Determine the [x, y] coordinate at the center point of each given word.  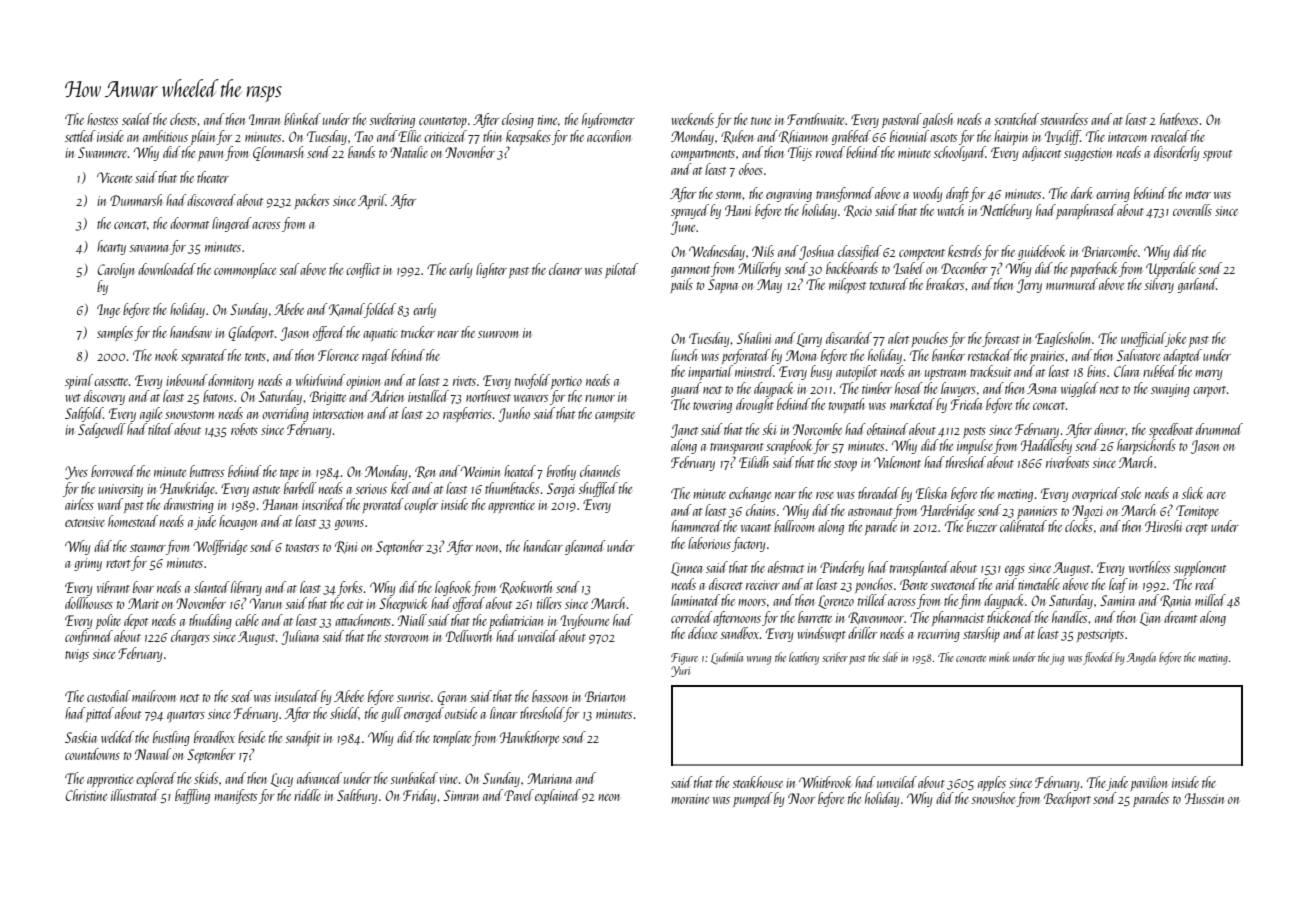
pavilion [1149, 783]
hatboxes [1179, 119]
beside [251, 737]
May [769, 286]
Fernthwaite [815, 119]
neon [609, 797]
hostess [102, 119]
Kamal [347, 310]
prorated [383, 505]
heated [520, 471]
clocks [1079, 526]
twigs [77, 655]
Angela [1141, 658]
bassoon [550, 696]
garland [1197, 285]
